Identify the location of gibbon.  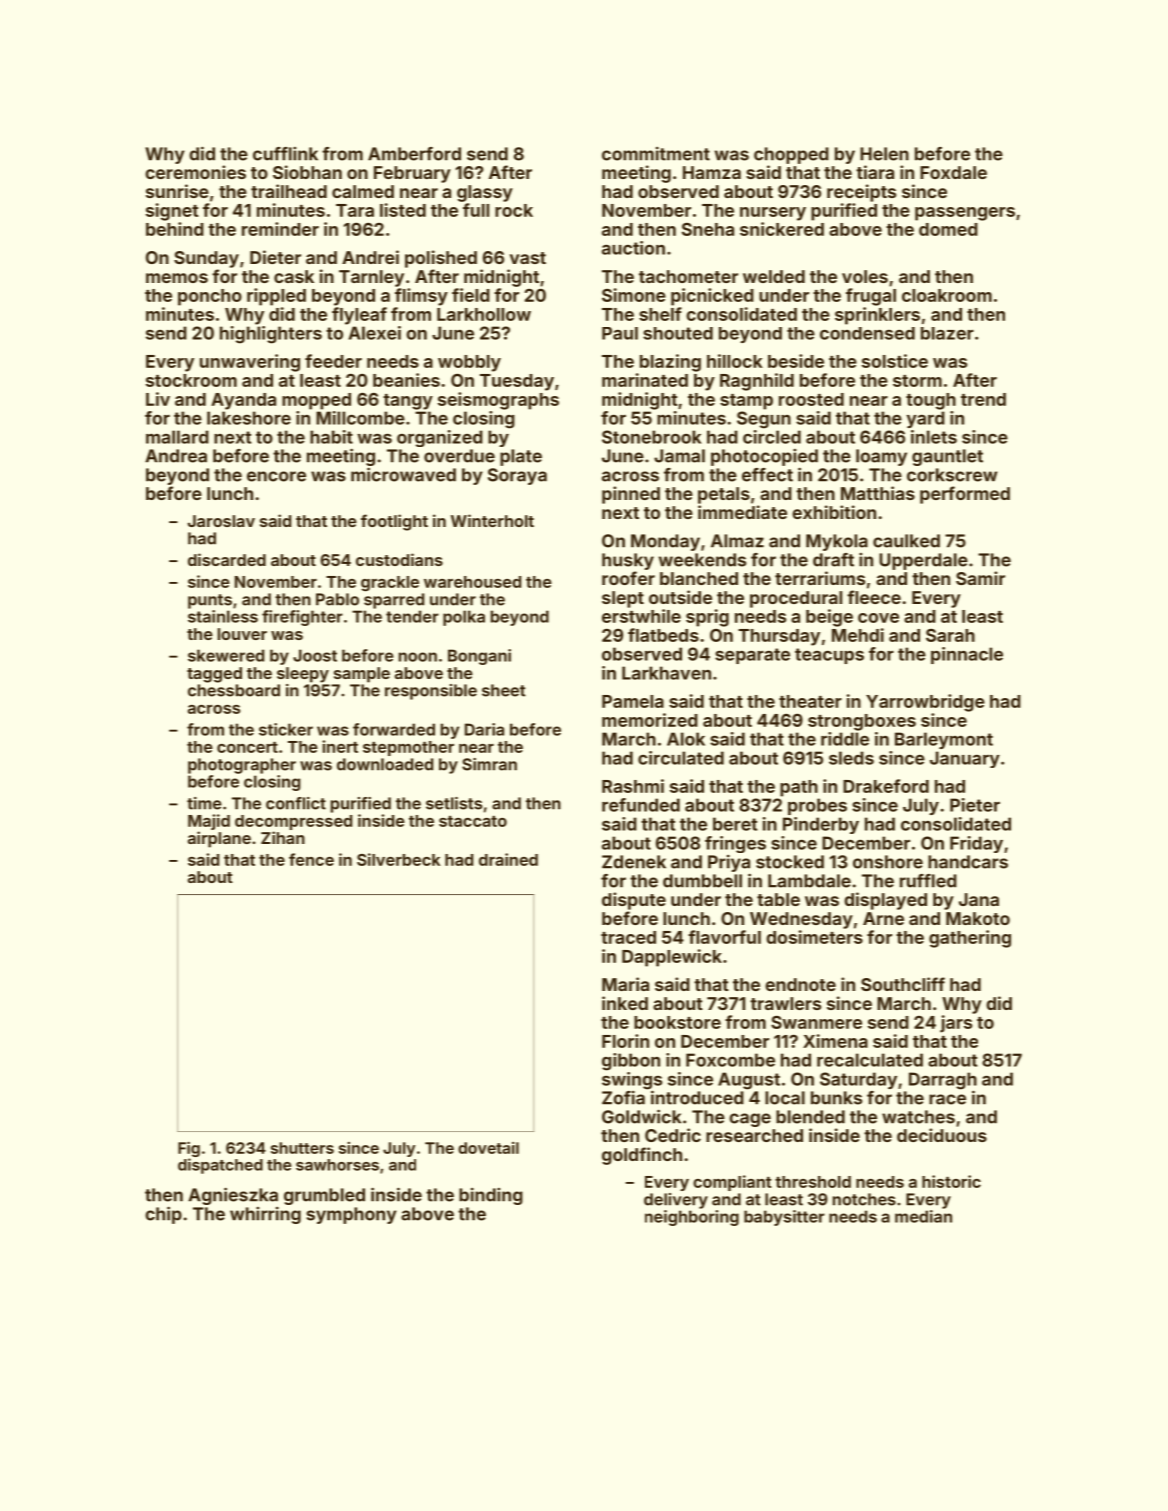
(631, 1062).
